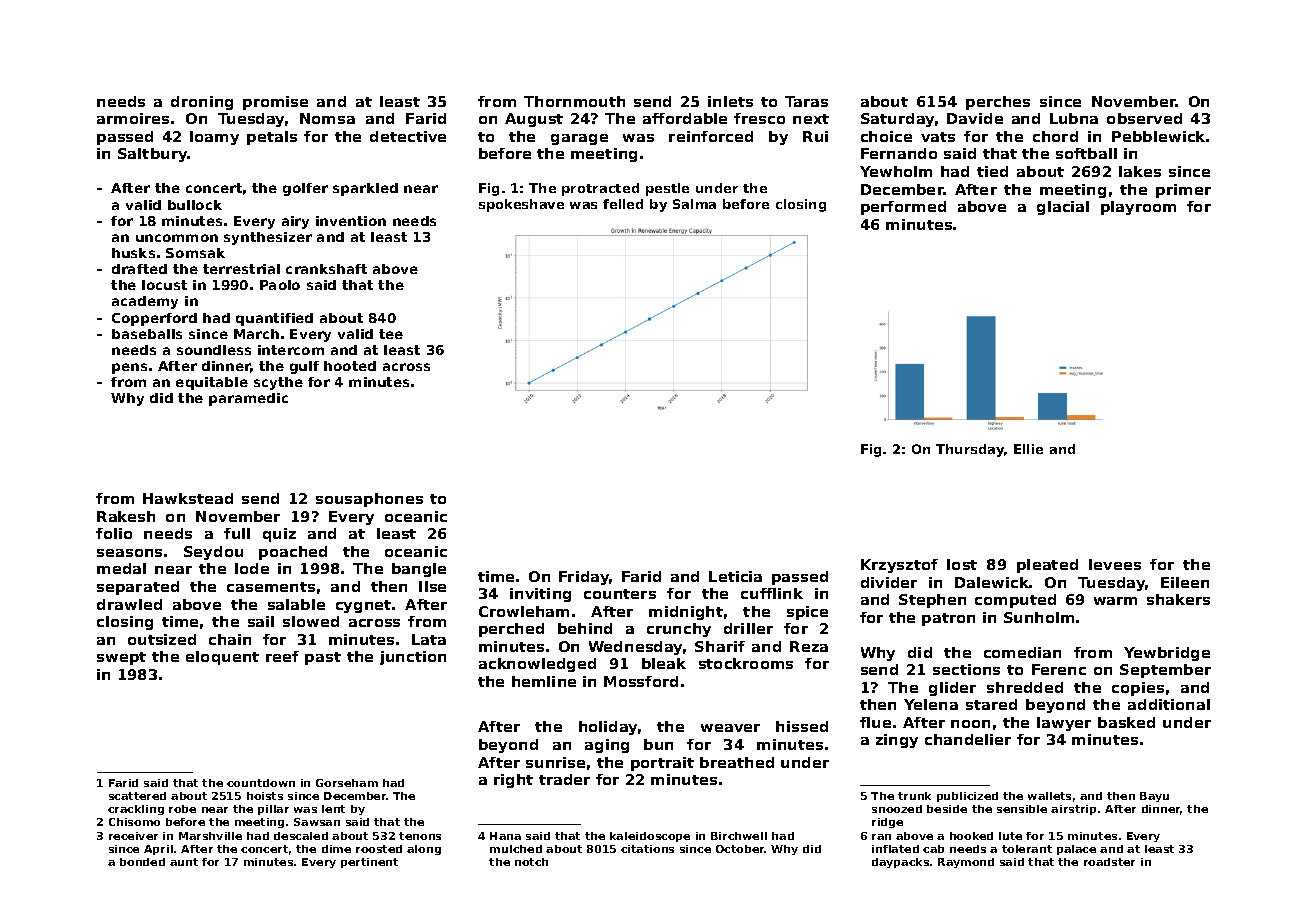 This page has width=1308, height=924. What do you see at coordinates (369, 500) in the page?
I see `sousaphones` at bounding box center [369, 500].
